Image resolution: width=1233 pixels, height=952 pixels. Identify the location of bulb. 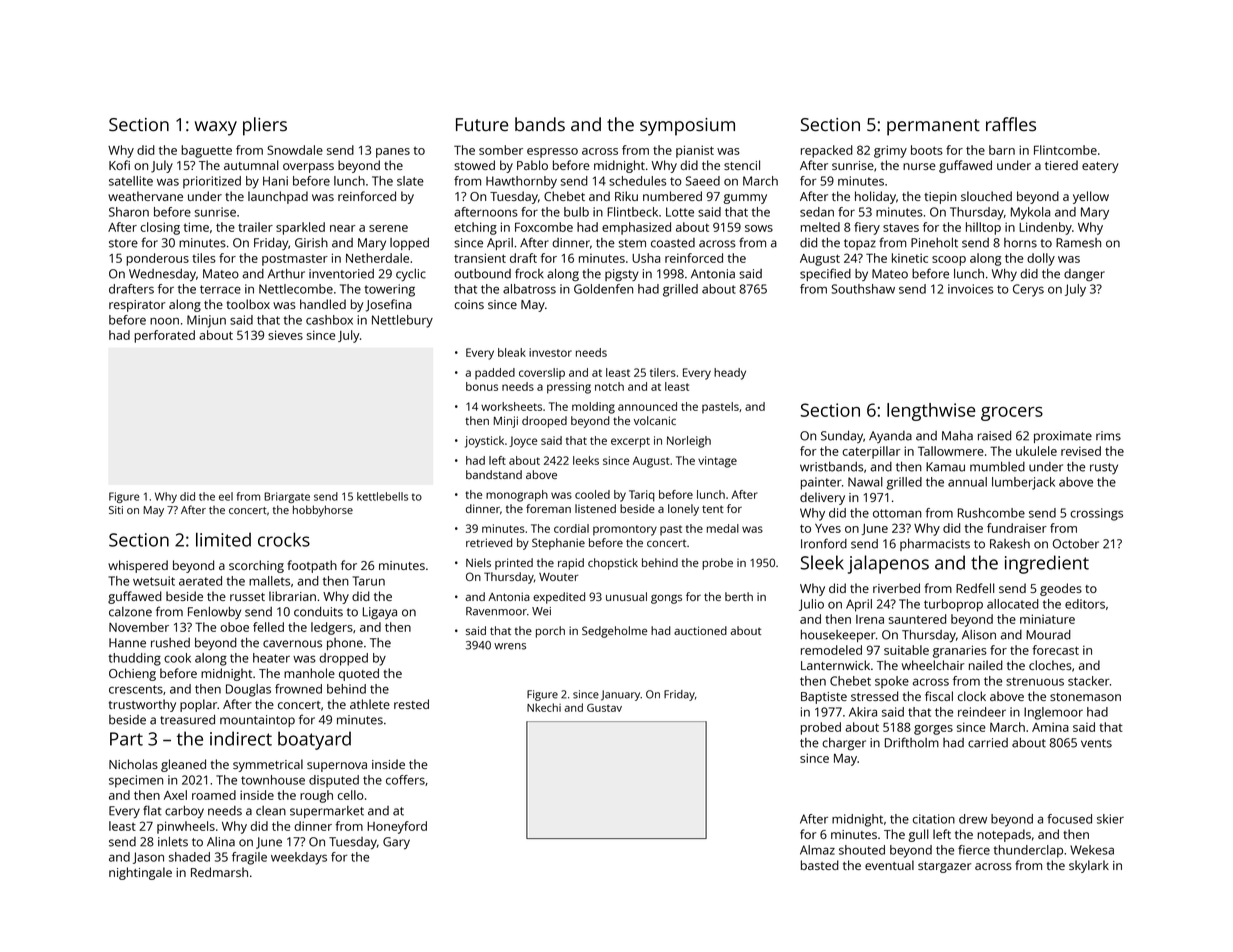
(576, 212).
